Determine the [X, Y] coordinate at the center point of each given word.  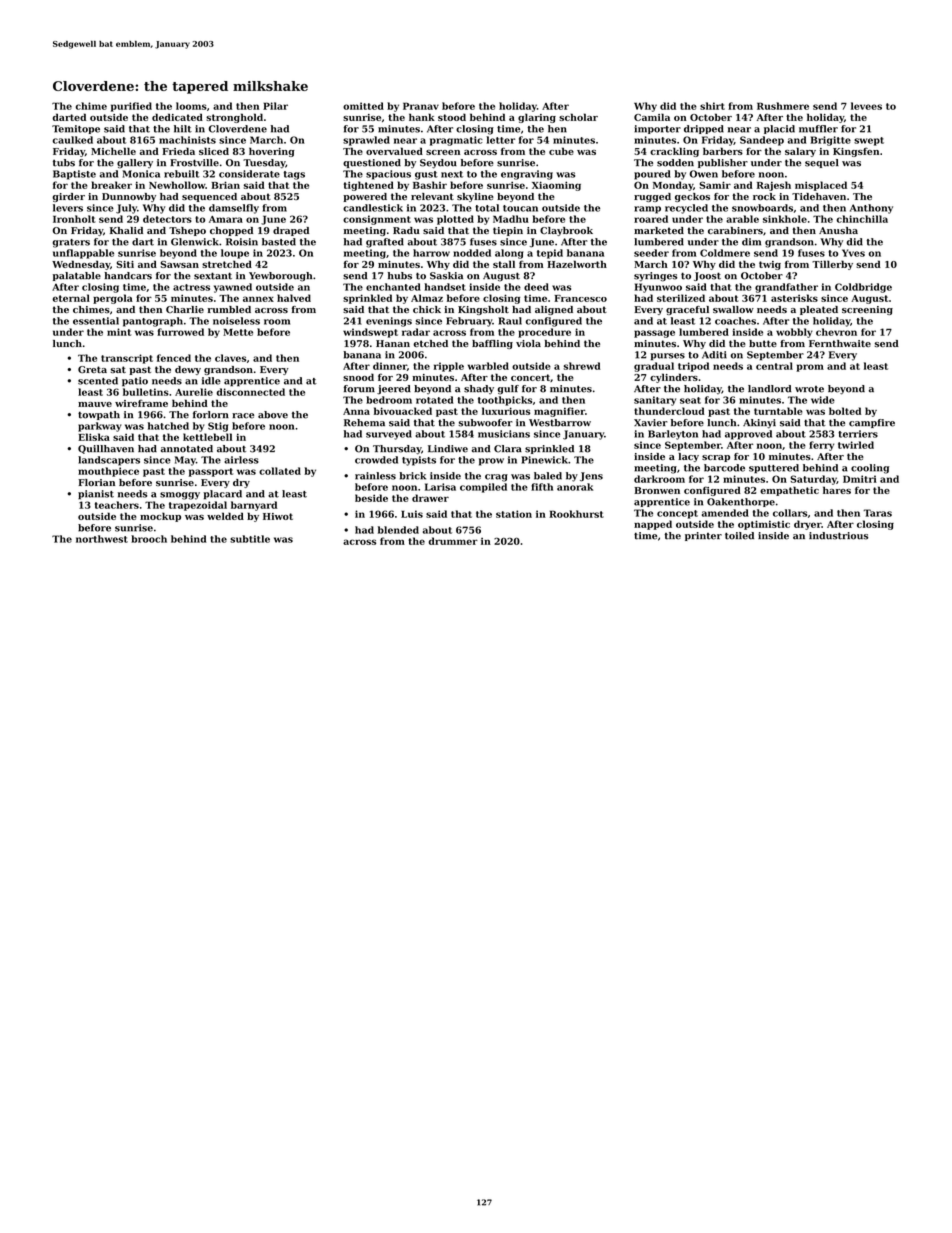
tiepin [508, 231]
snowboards [762, 208]
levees [866, 106]
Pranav [421, 106]
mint [119, 332]
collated [280, 471]
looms [191, 106]
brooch [149, 539]
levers [68, 208]
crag [496, 478]
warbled [488, 366]
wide [823, 400]
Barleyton [673, 435]
